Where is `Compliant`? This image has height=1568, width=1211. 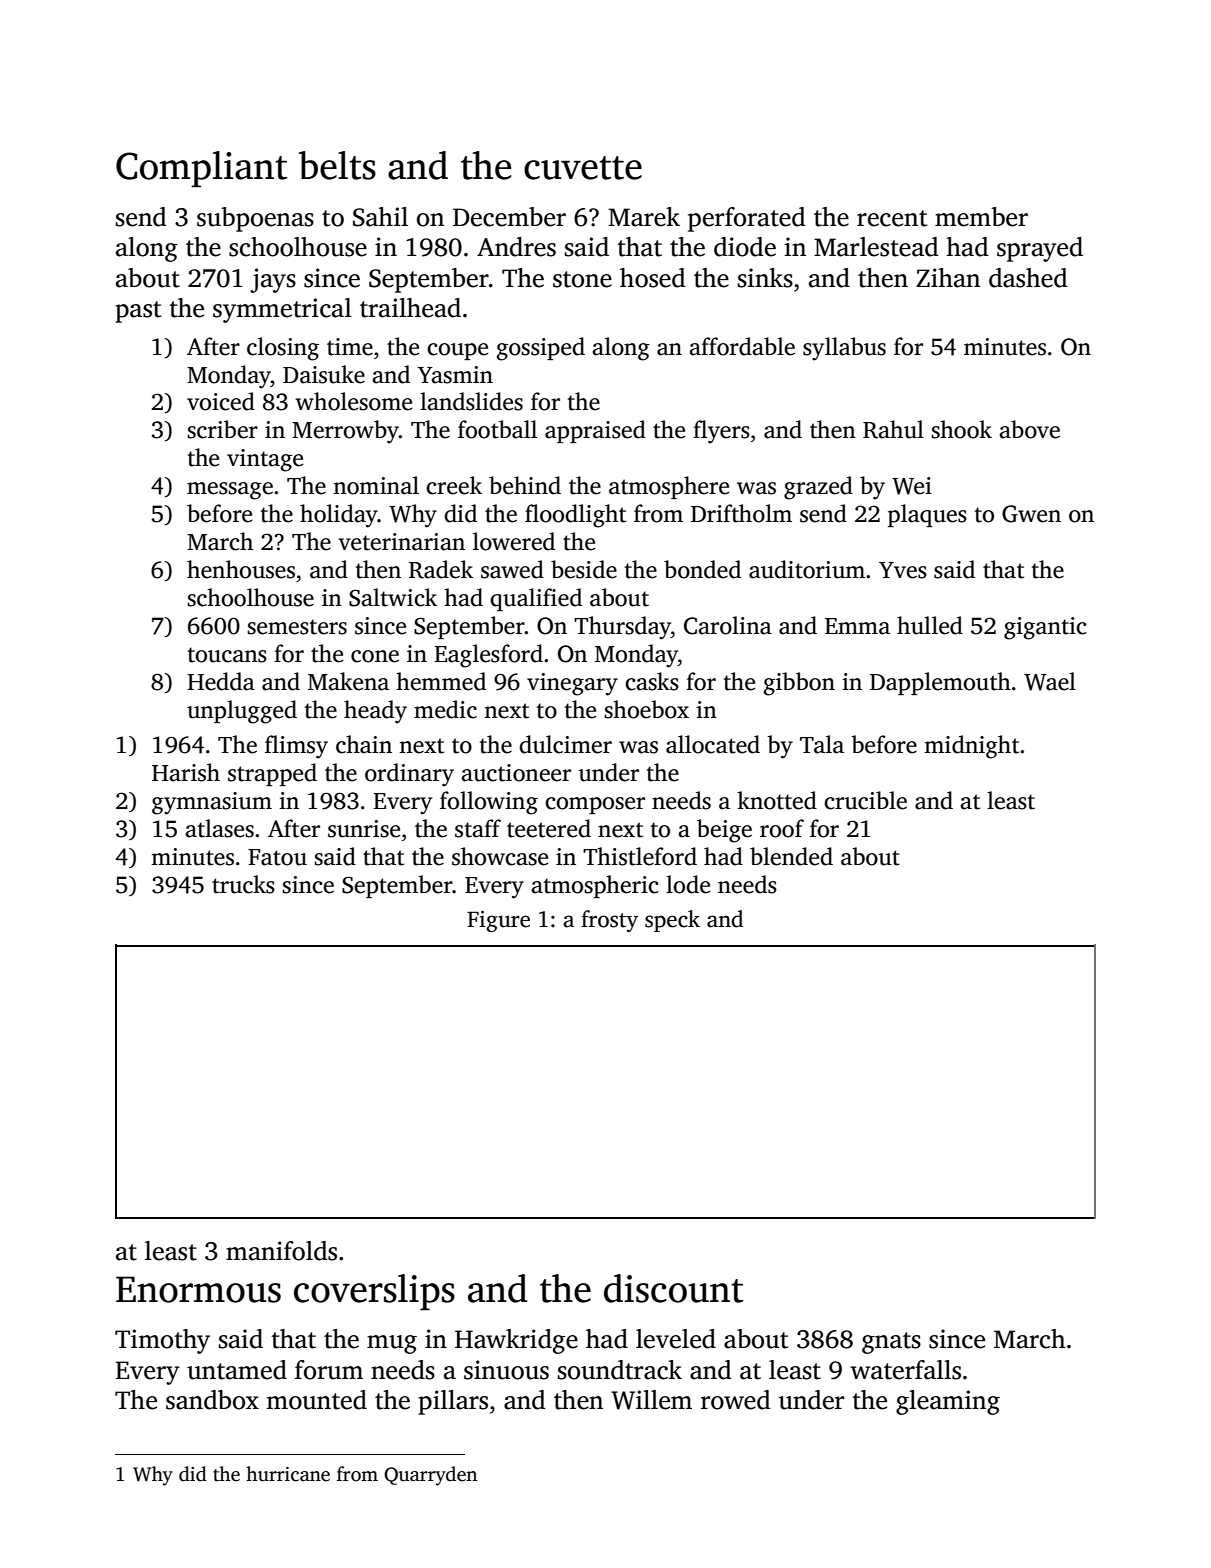 Compliant is located at coordinates (202, 169).
